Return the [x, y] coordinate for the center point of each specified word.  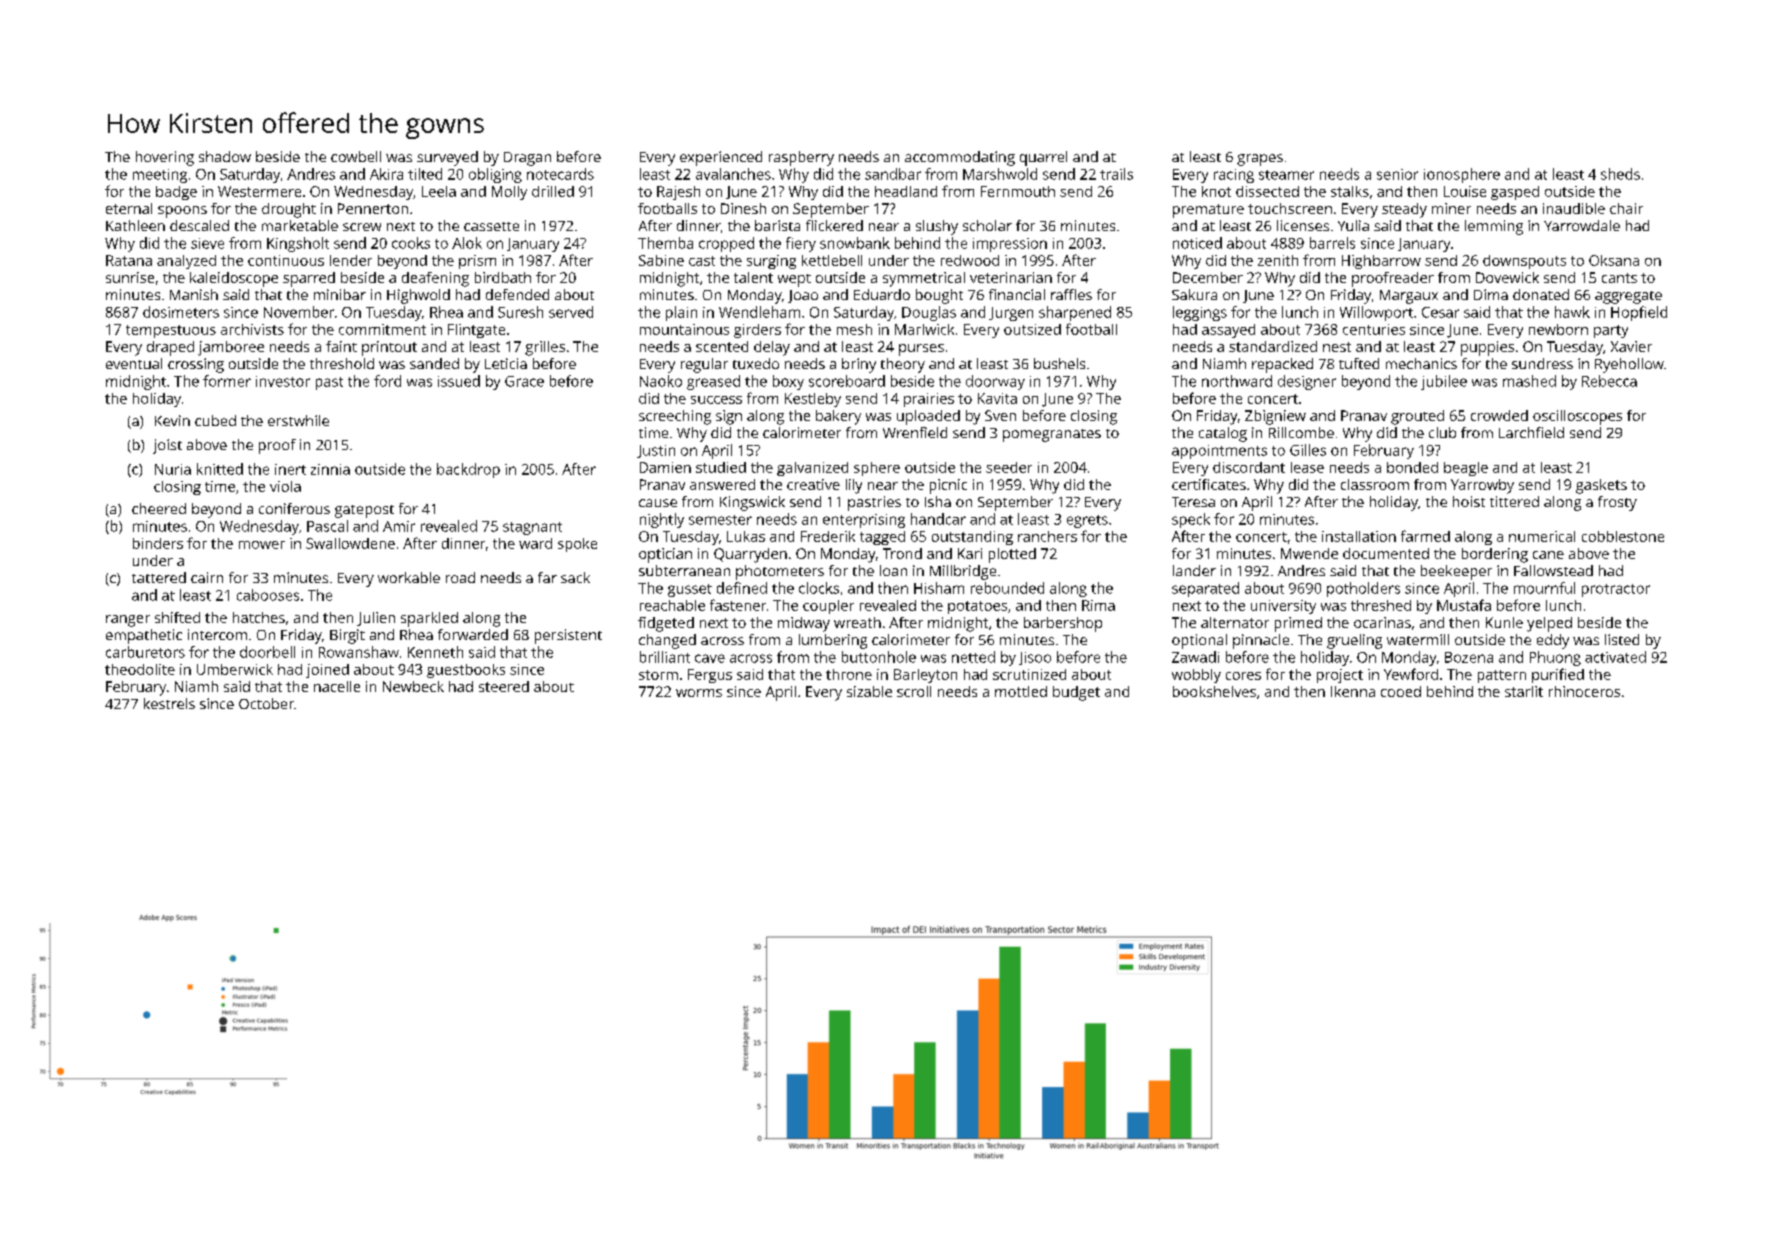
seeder [1009, 467]
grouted [1417, 417]
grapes [1260, 160]
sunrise [130, 277]
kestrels [169, 703]
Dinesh [743, 208]
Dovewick [1507, 277]
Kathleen [135, 225]
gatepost [364, 511]
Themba [665, 243]
